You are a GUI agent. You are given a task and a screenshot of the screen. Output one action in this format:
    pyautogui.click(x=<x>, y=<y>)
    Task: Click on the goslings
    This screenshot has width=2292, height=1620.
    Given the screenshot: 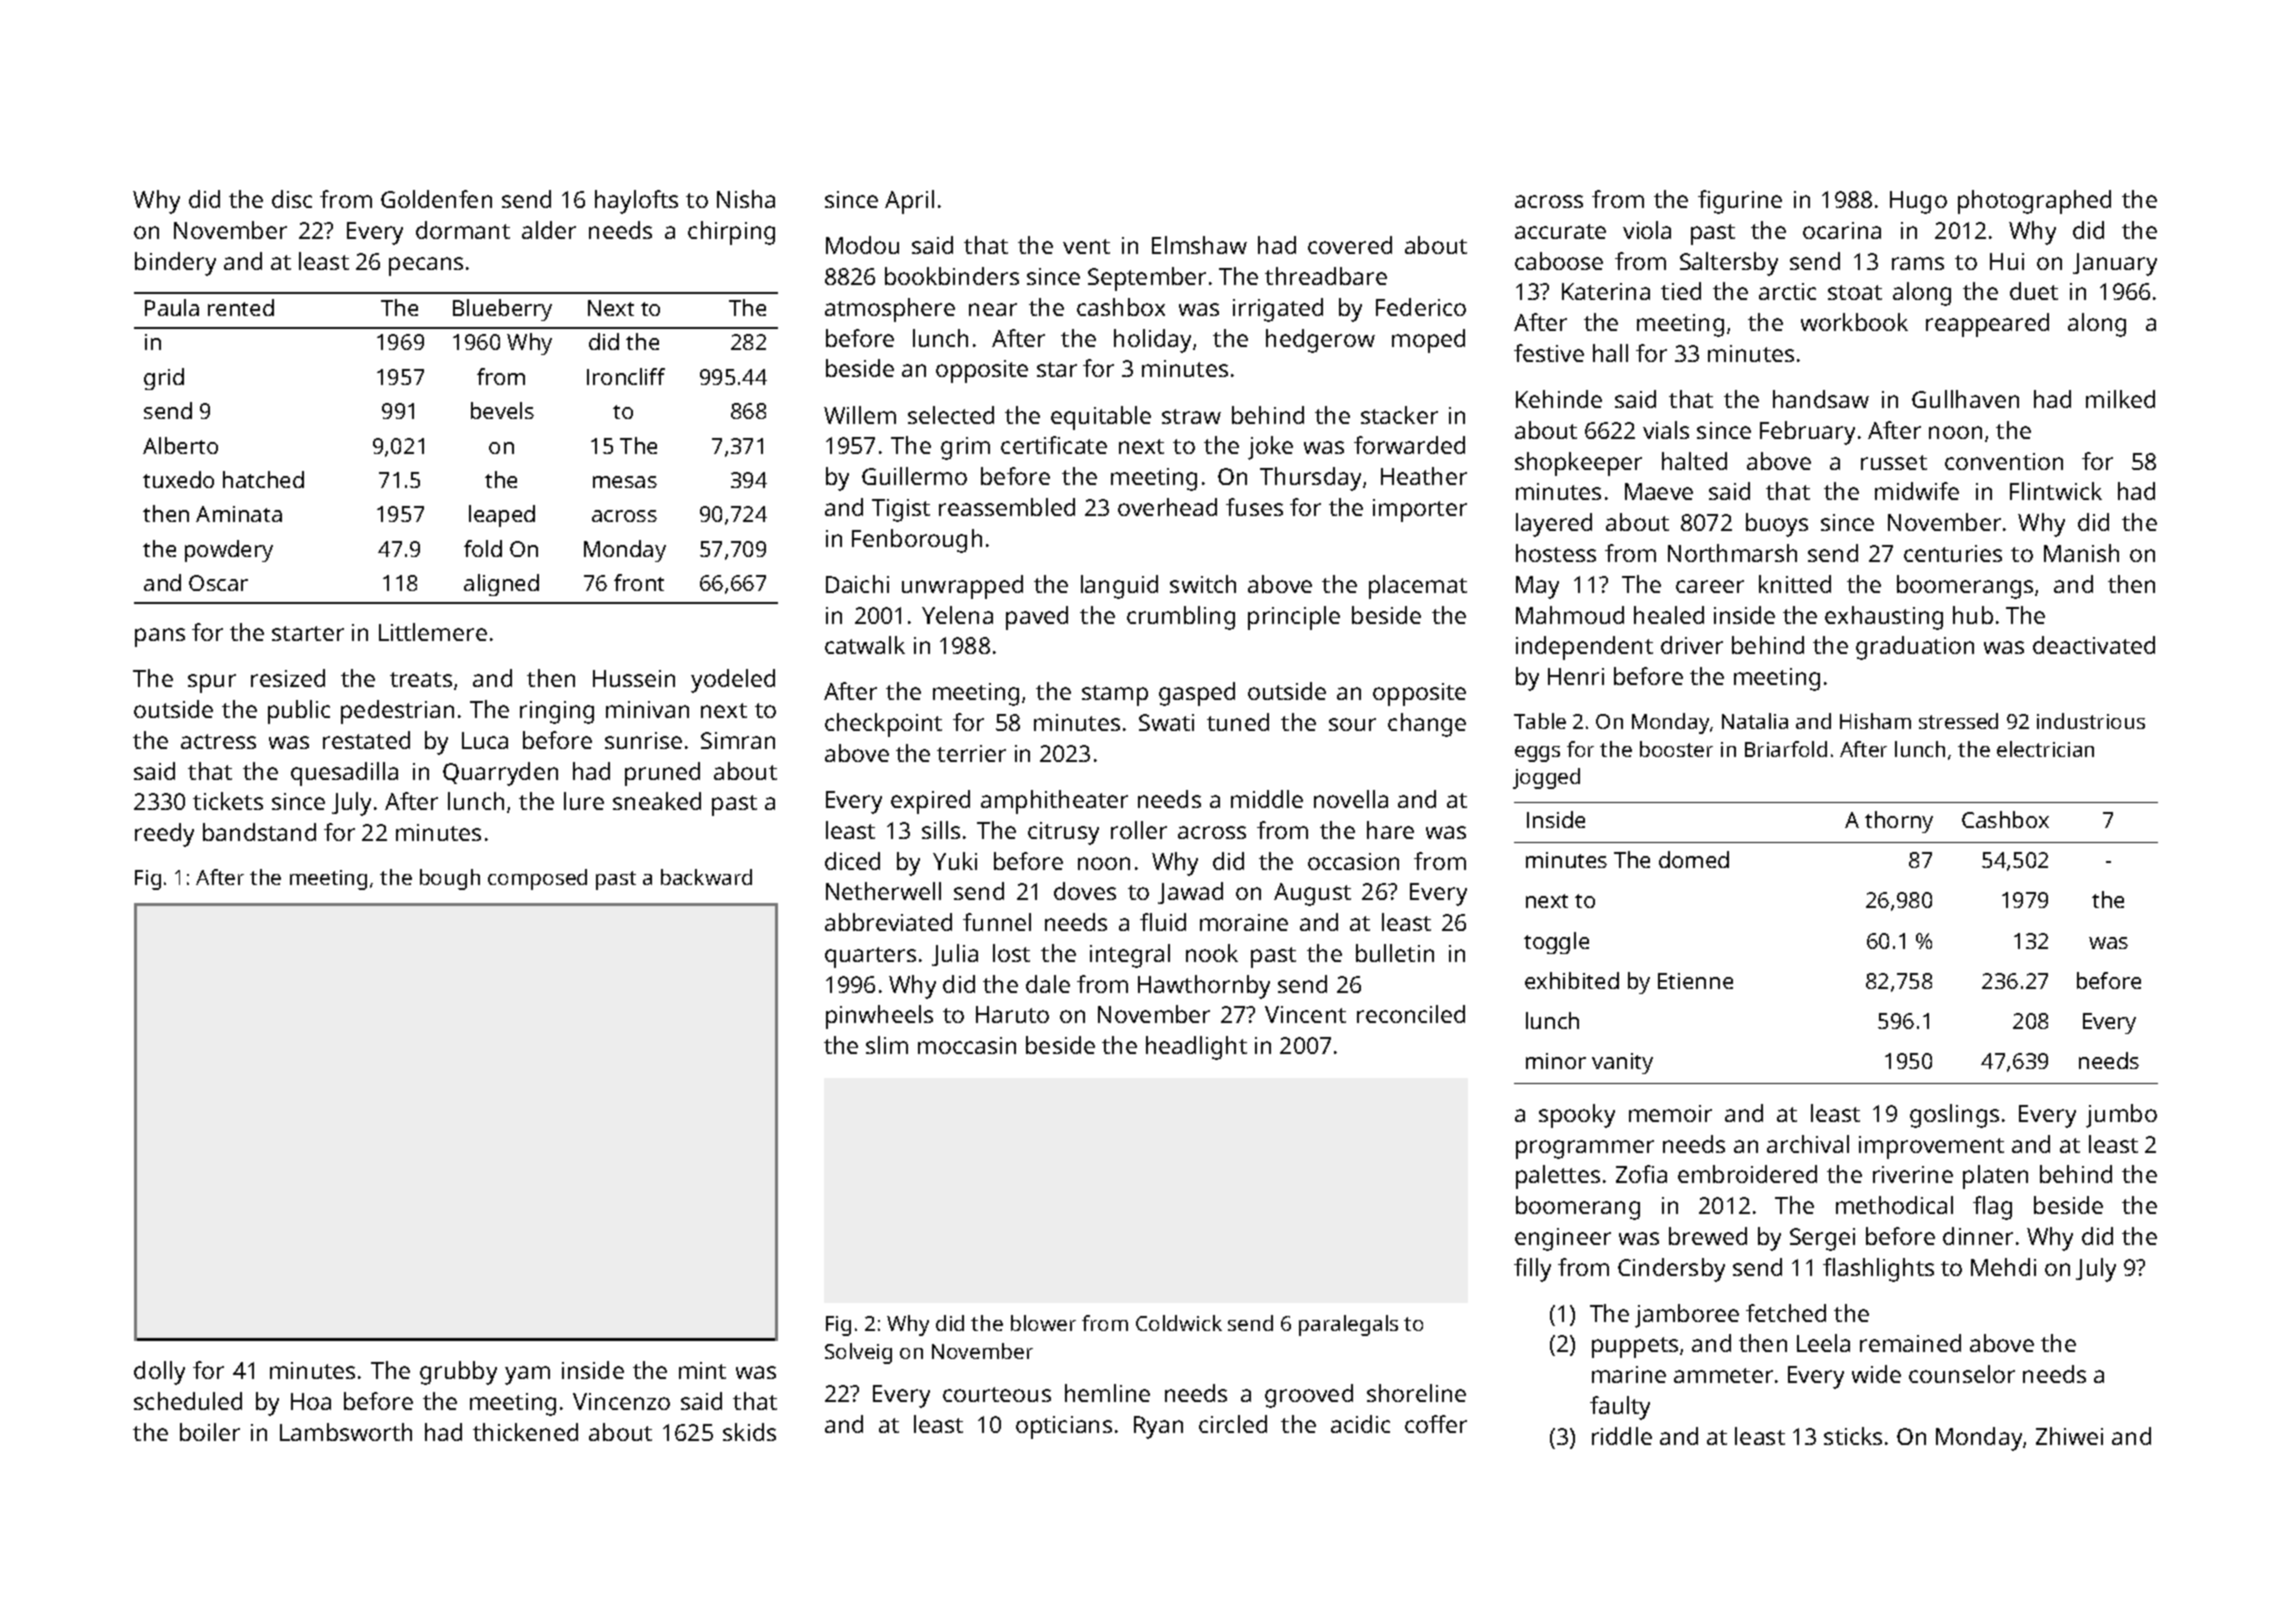 What is the action you would take?
    pyautogui.click(x=1954, y=1116)
